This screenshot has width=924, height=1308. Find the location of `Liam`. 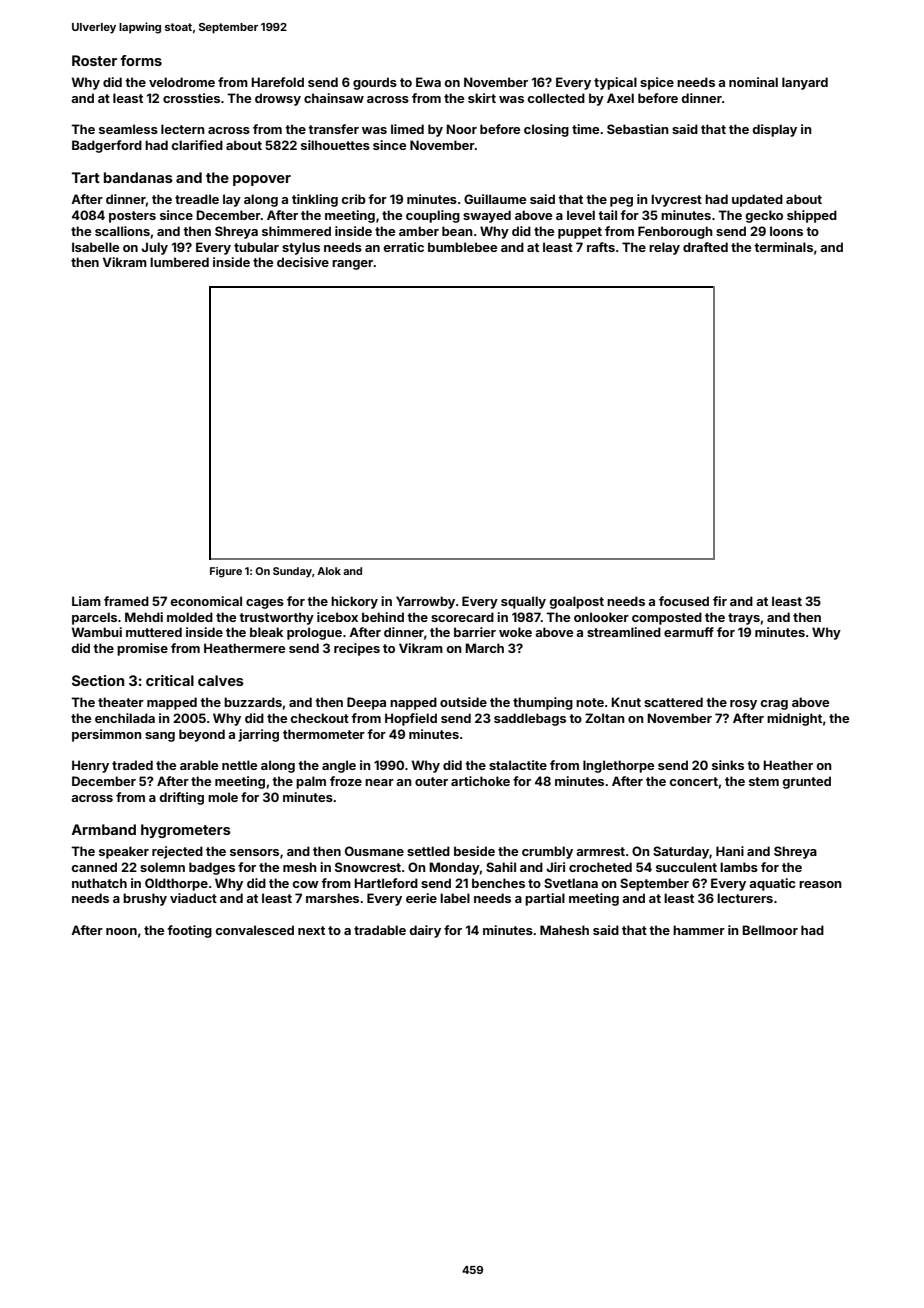

Liam is located at coordinates (86, 601).
